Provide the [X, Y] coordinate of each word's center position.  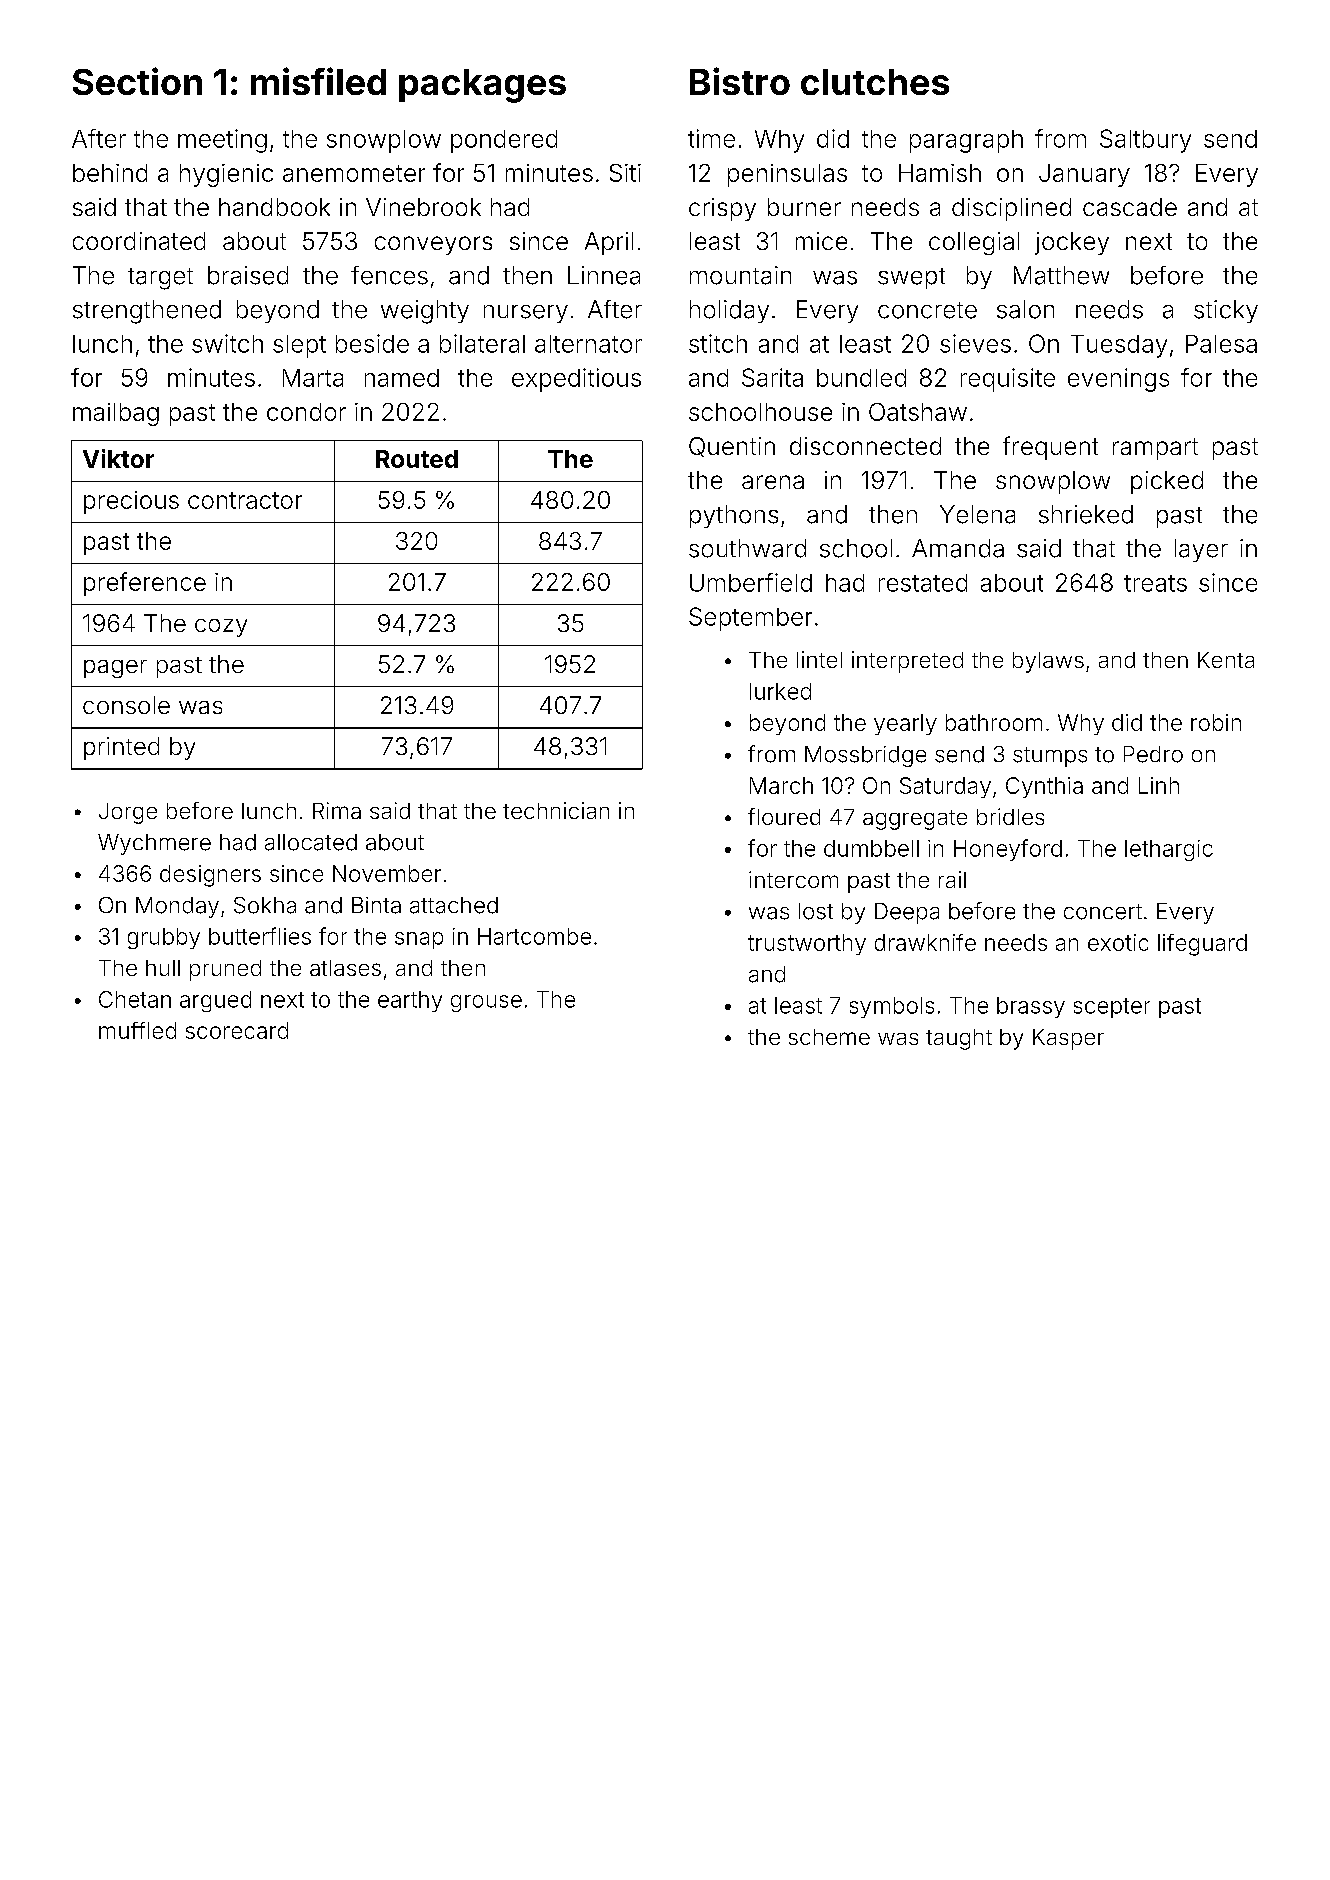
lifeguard [1202, 945]
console [126, 705]
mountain [740, 275]
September [750, 619]
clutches [875, 82]
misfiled [318, 81]
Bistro [740, 81]
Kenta [1226, 660]
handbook [274, 207]
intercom [793, 879]
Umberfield [751, 582]
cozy [221, 628]
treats [1155, 583]
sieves [975, 343]
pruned [225, 970]
